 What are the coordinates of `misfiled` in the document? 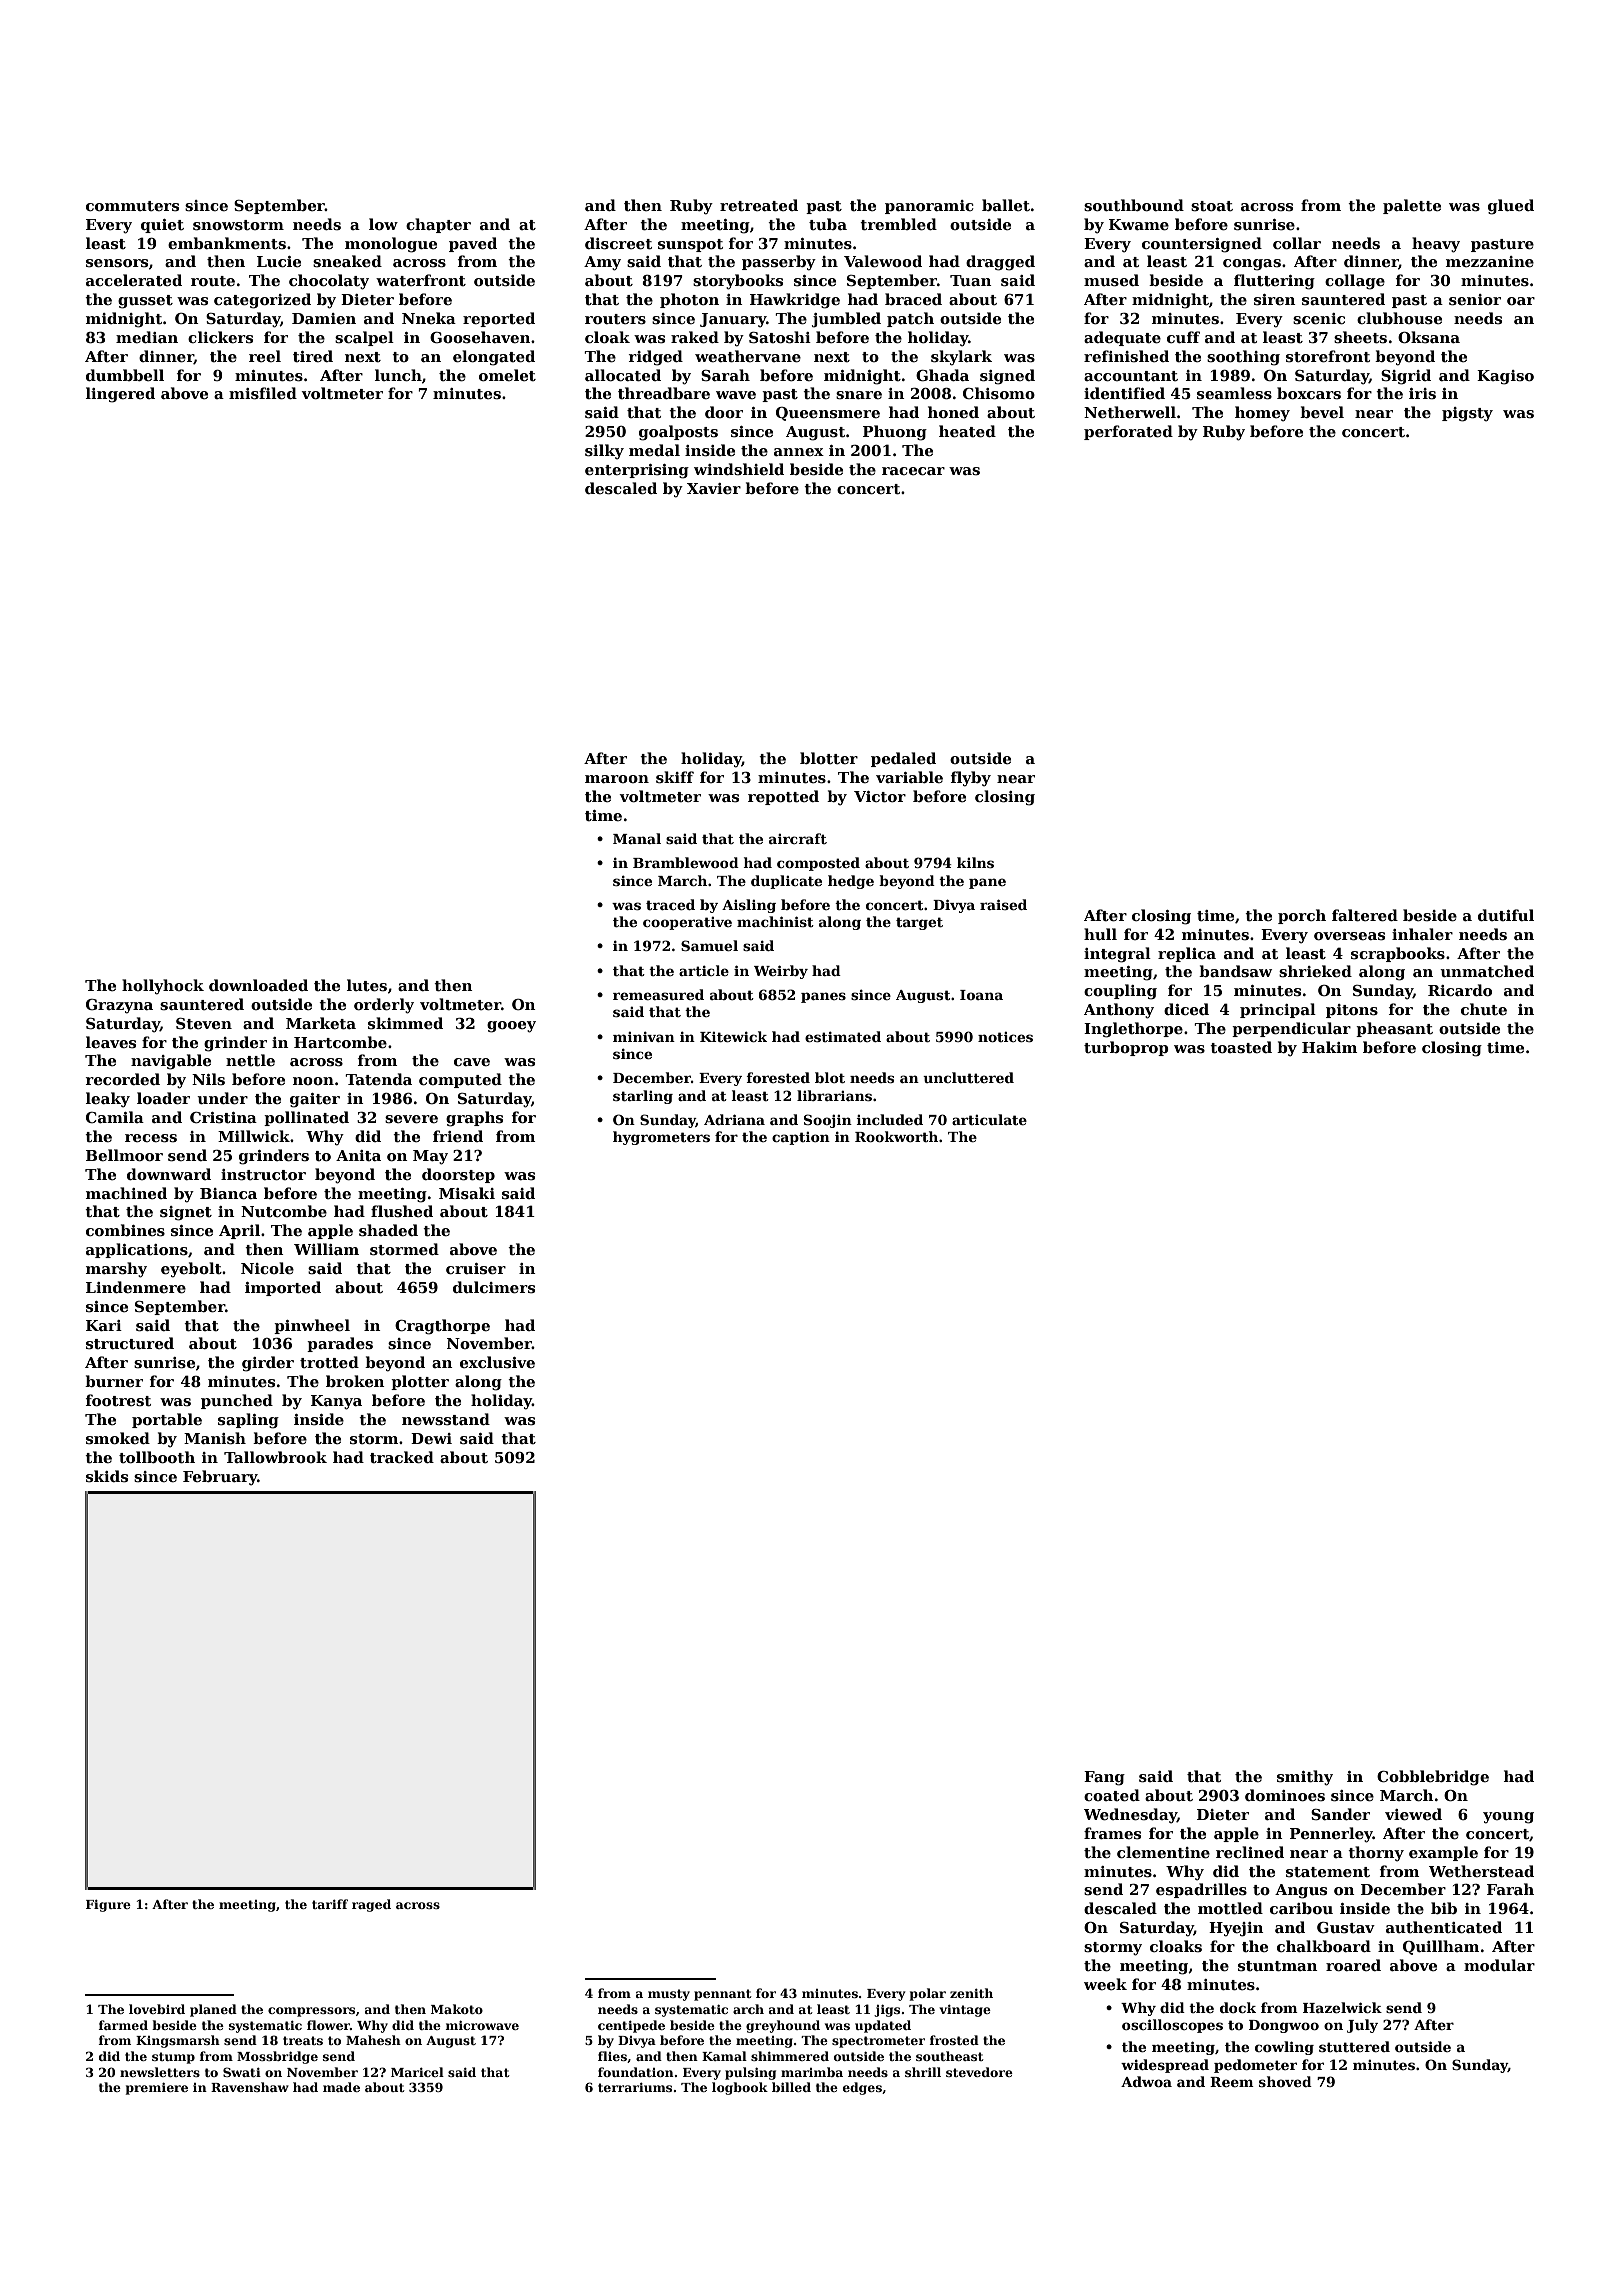 It's located at (263, 393).
